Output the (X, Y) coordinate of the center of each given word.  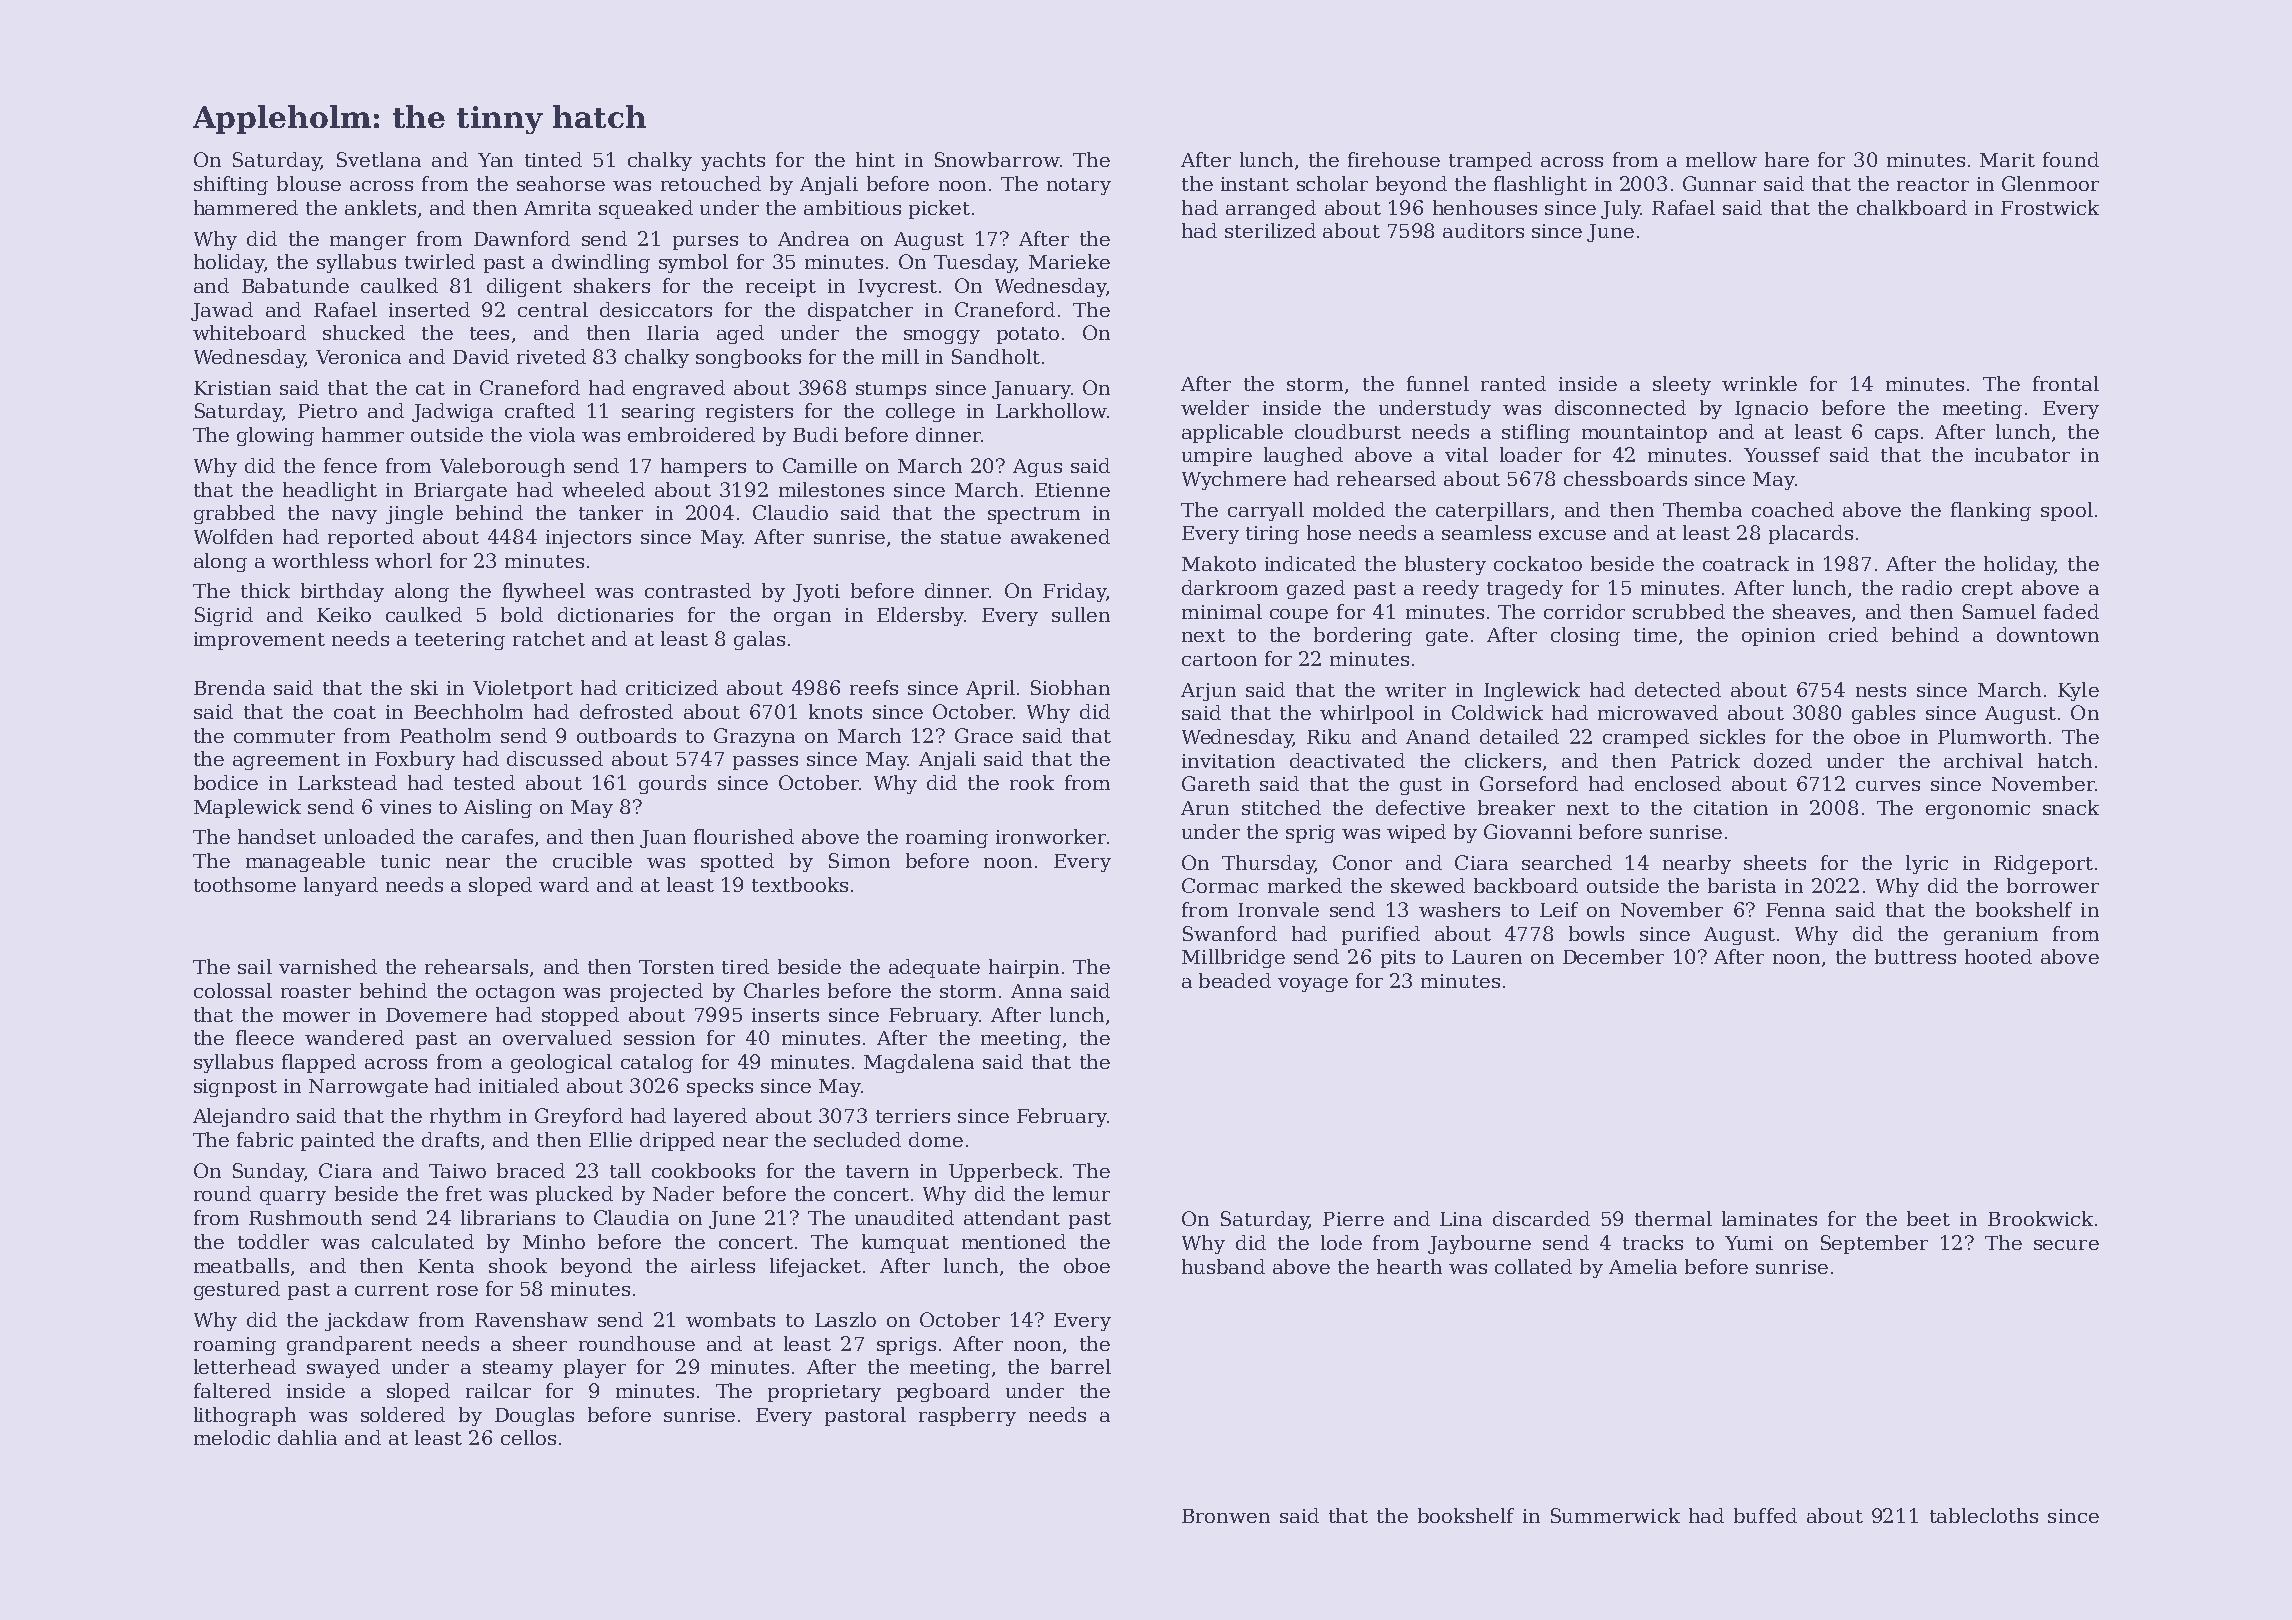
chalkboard (1912, 207)
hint (875, 159)
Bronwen (1226, 1516)
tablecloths (1984, 1515)
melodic (232, 1437)
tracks (1653, 1242)
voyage (1313, 985)
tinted (553, 159)
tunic (405, 861)
